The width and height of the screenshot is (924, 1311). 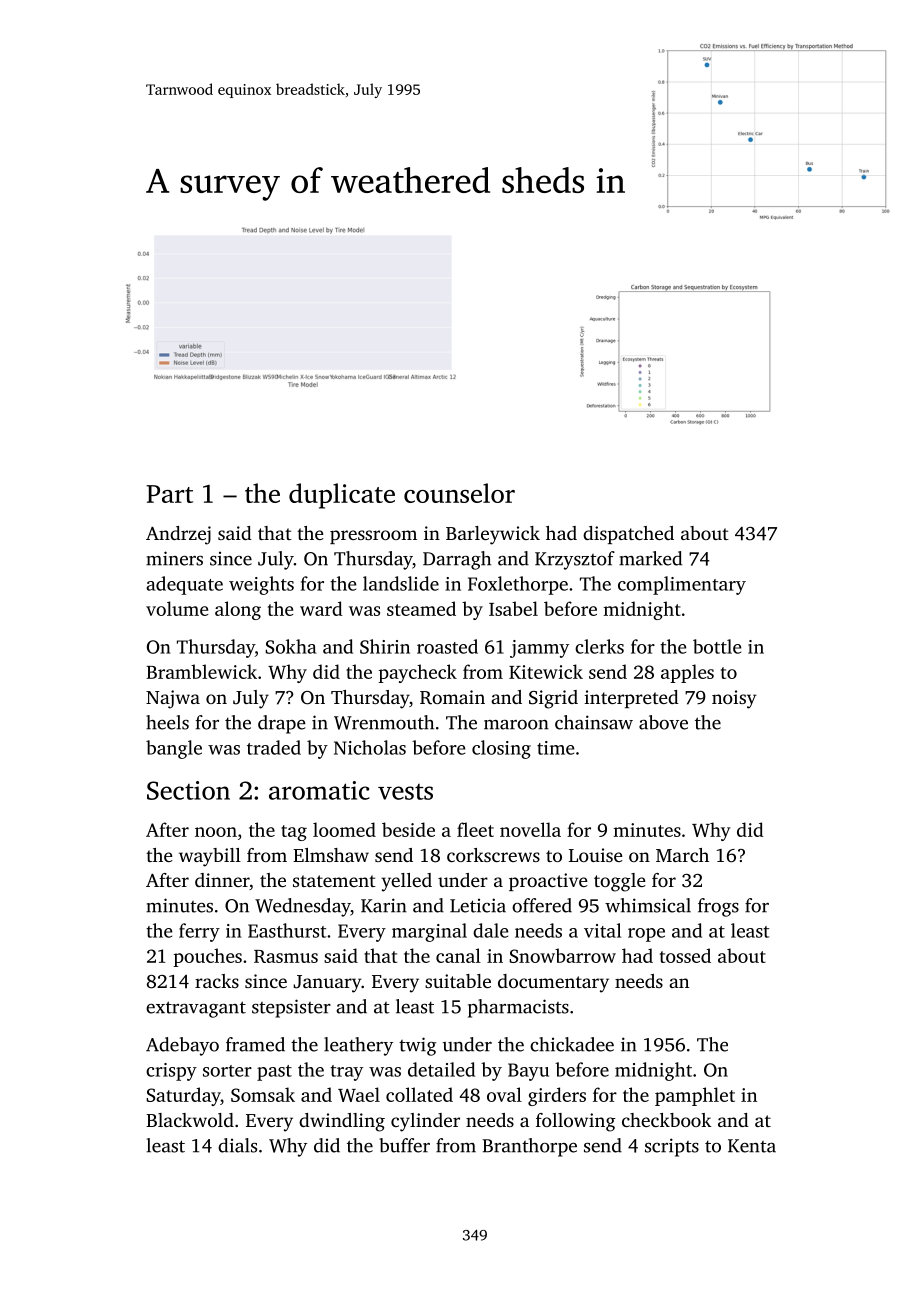 I want to click on leathery, so click(x=358, y=1046).
